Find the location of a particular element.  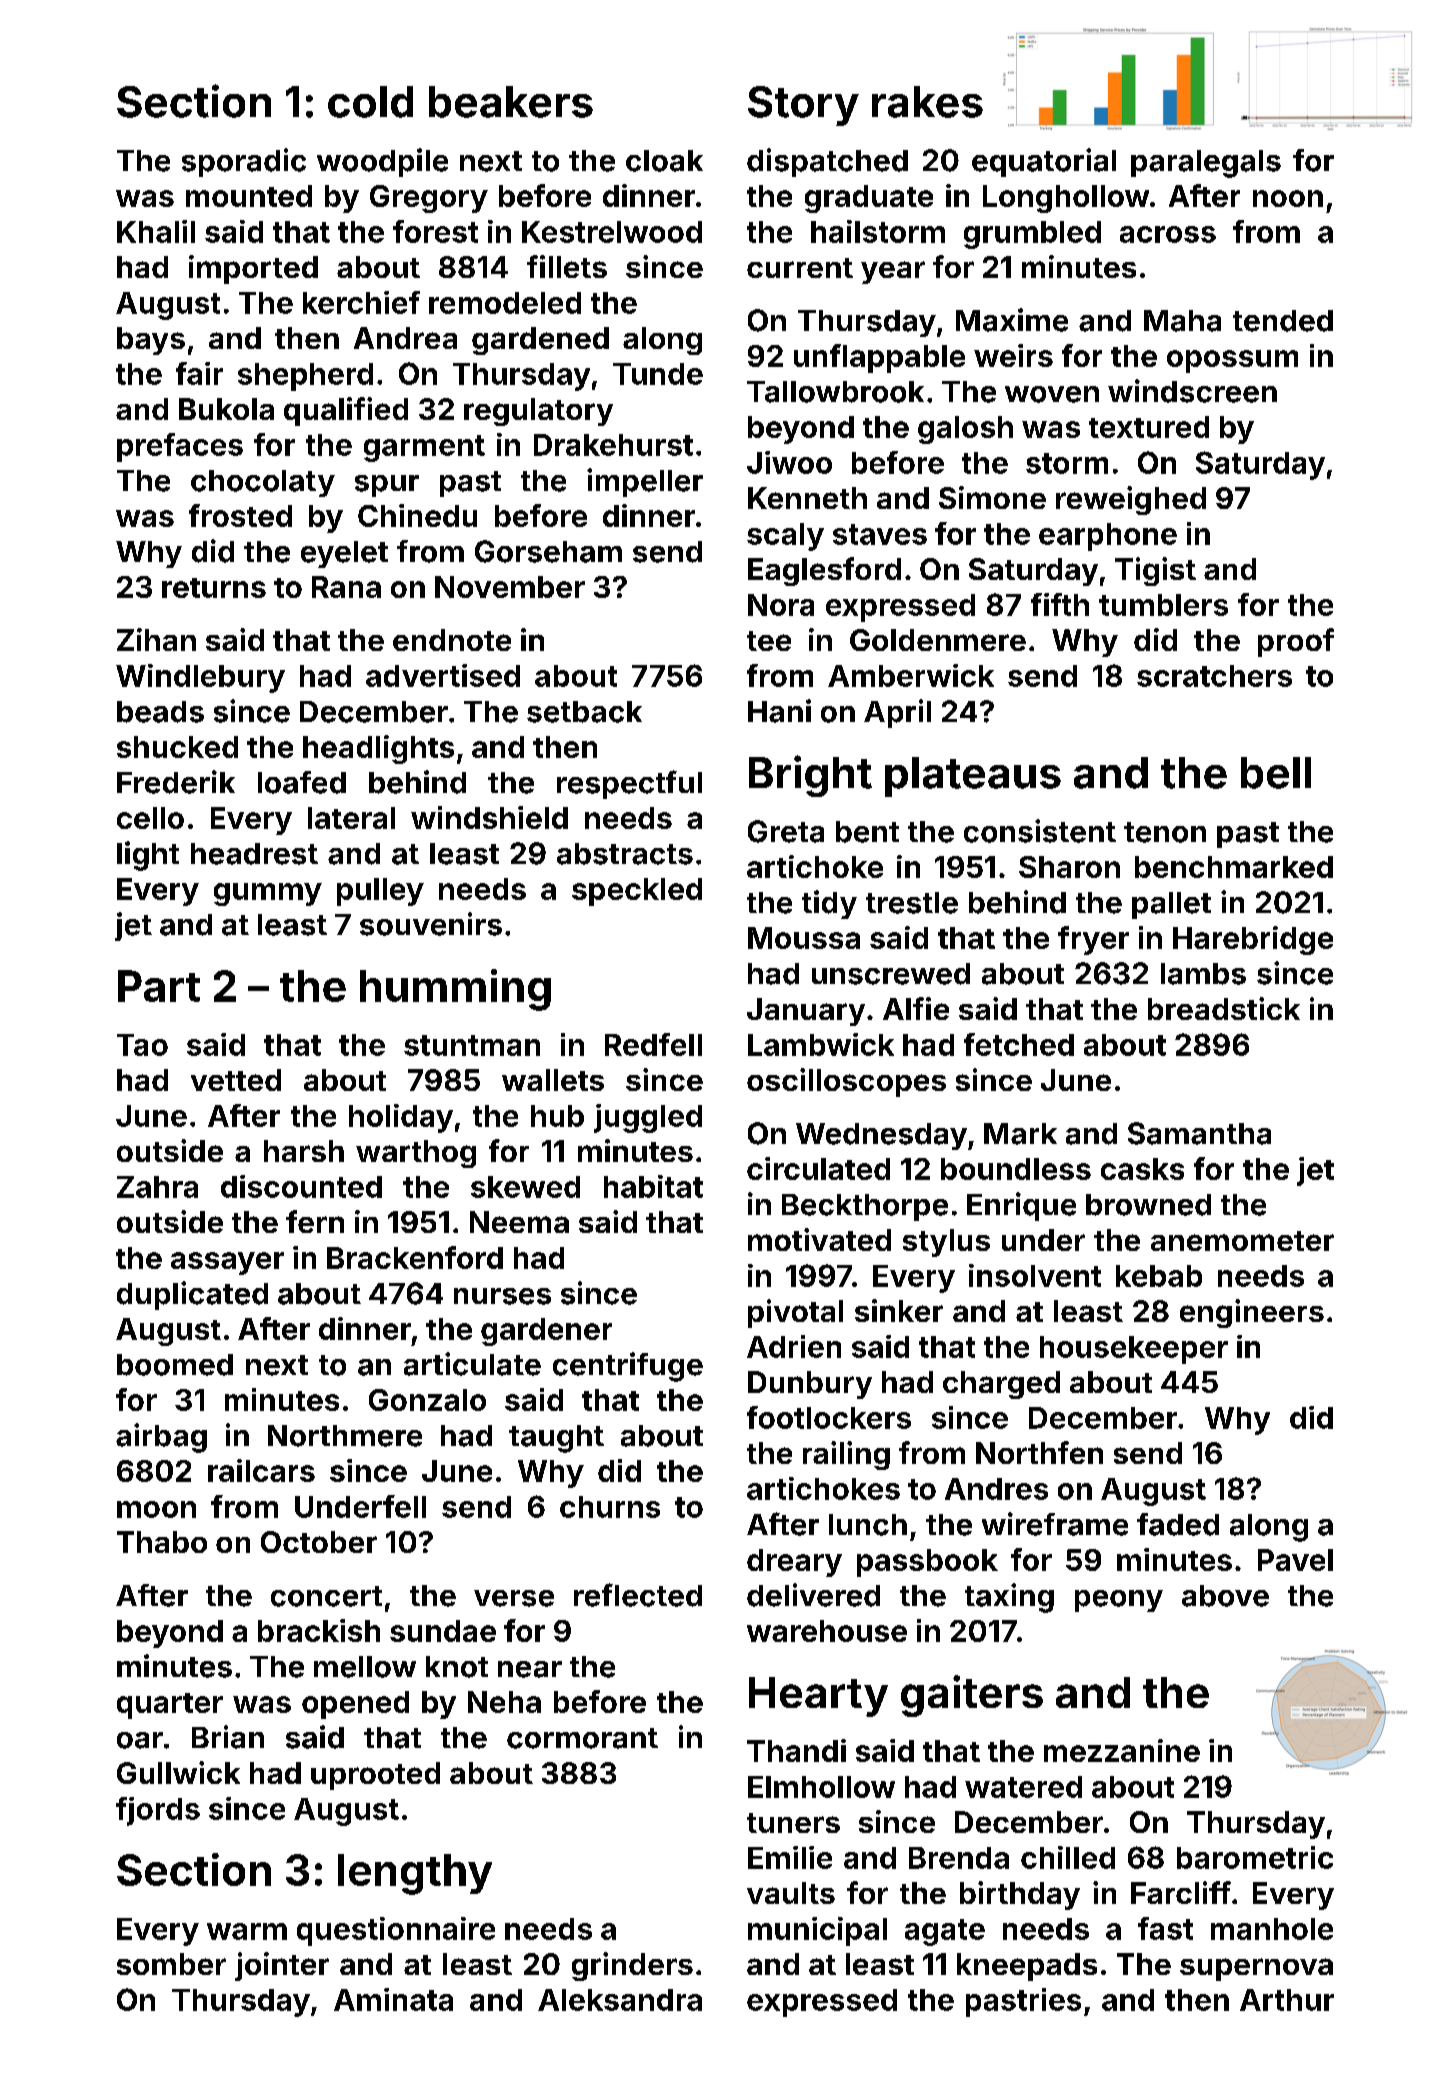

forest is located at coordinates (435, 231).
